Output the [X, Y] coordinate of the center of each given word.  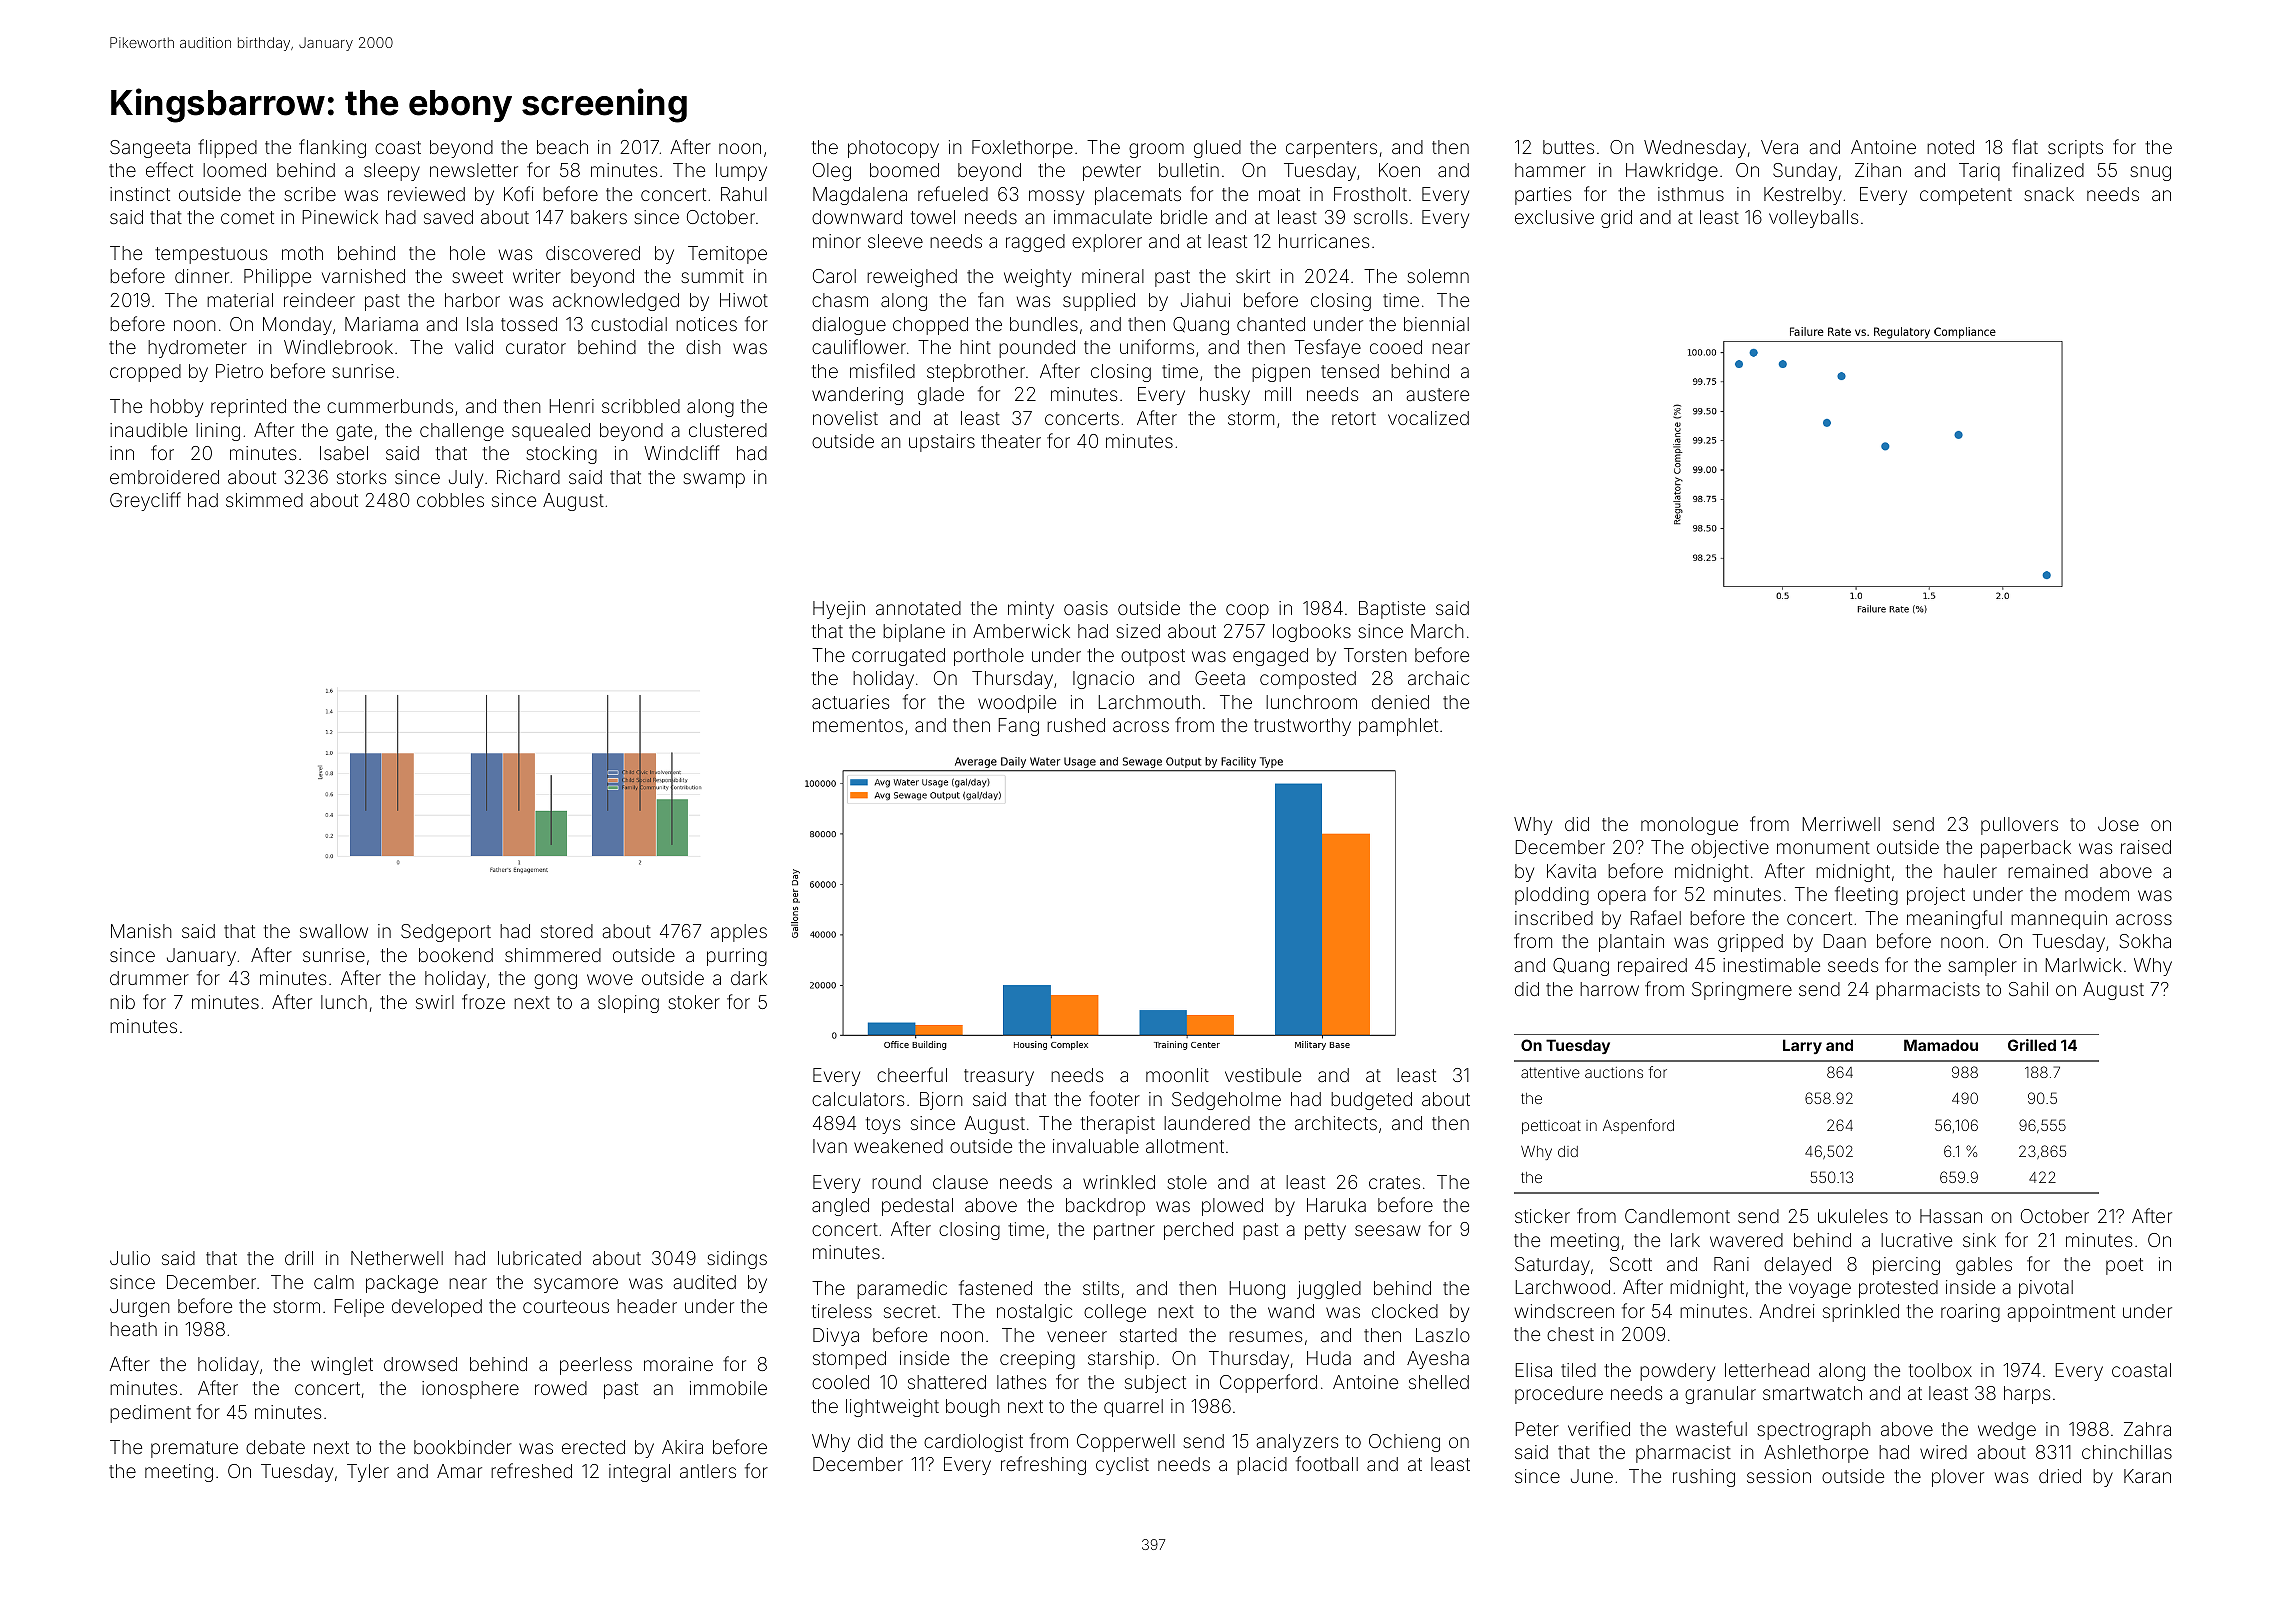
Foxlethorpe [1022, 149]
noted [1950, 147]
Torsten [1375, 655]
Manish [141, 931]
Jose [2118, 824]
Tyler [368, 1473]
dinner [202, 276]
